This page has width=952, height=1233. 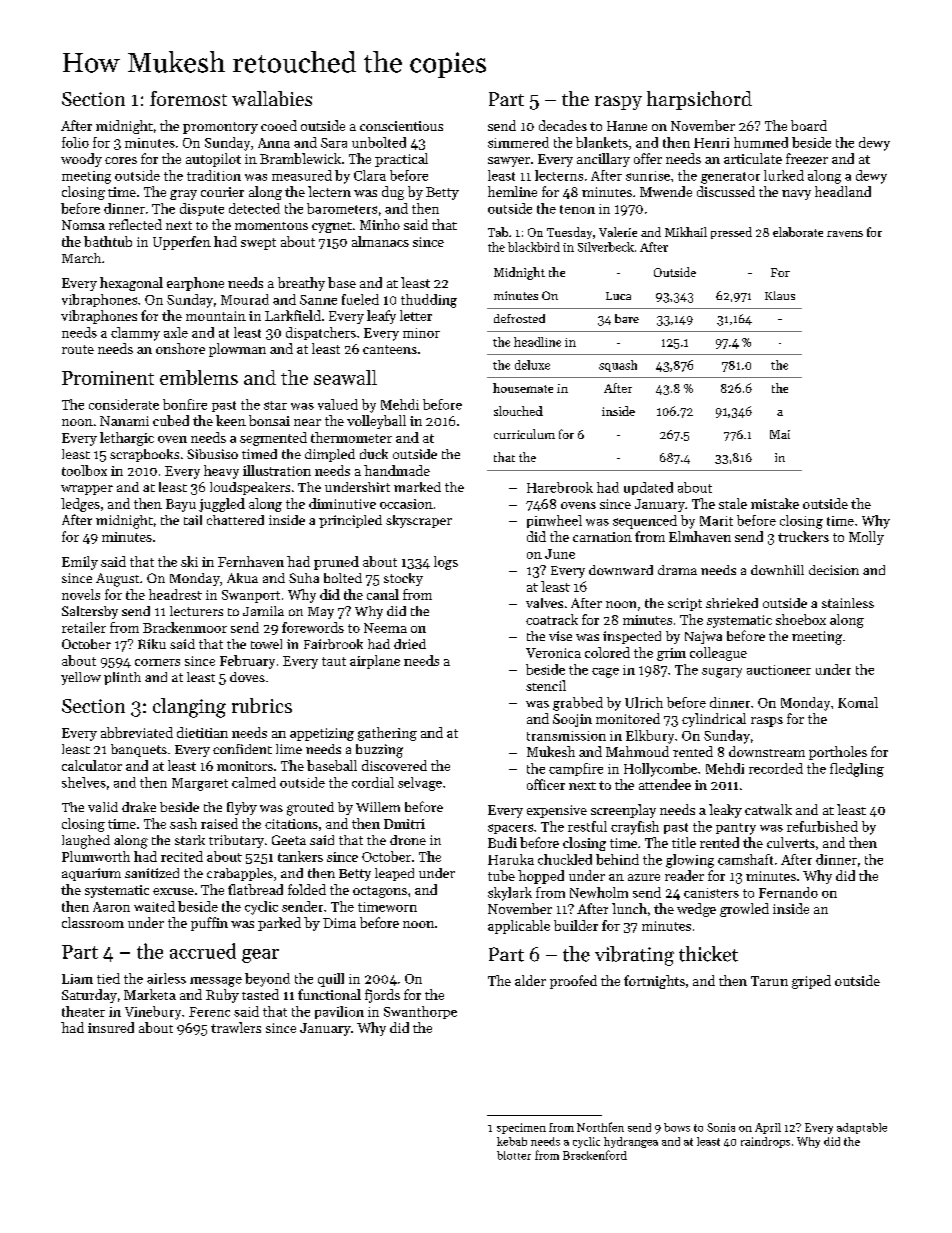 I want to click on hexagonal, so click(x=131, y=284).
